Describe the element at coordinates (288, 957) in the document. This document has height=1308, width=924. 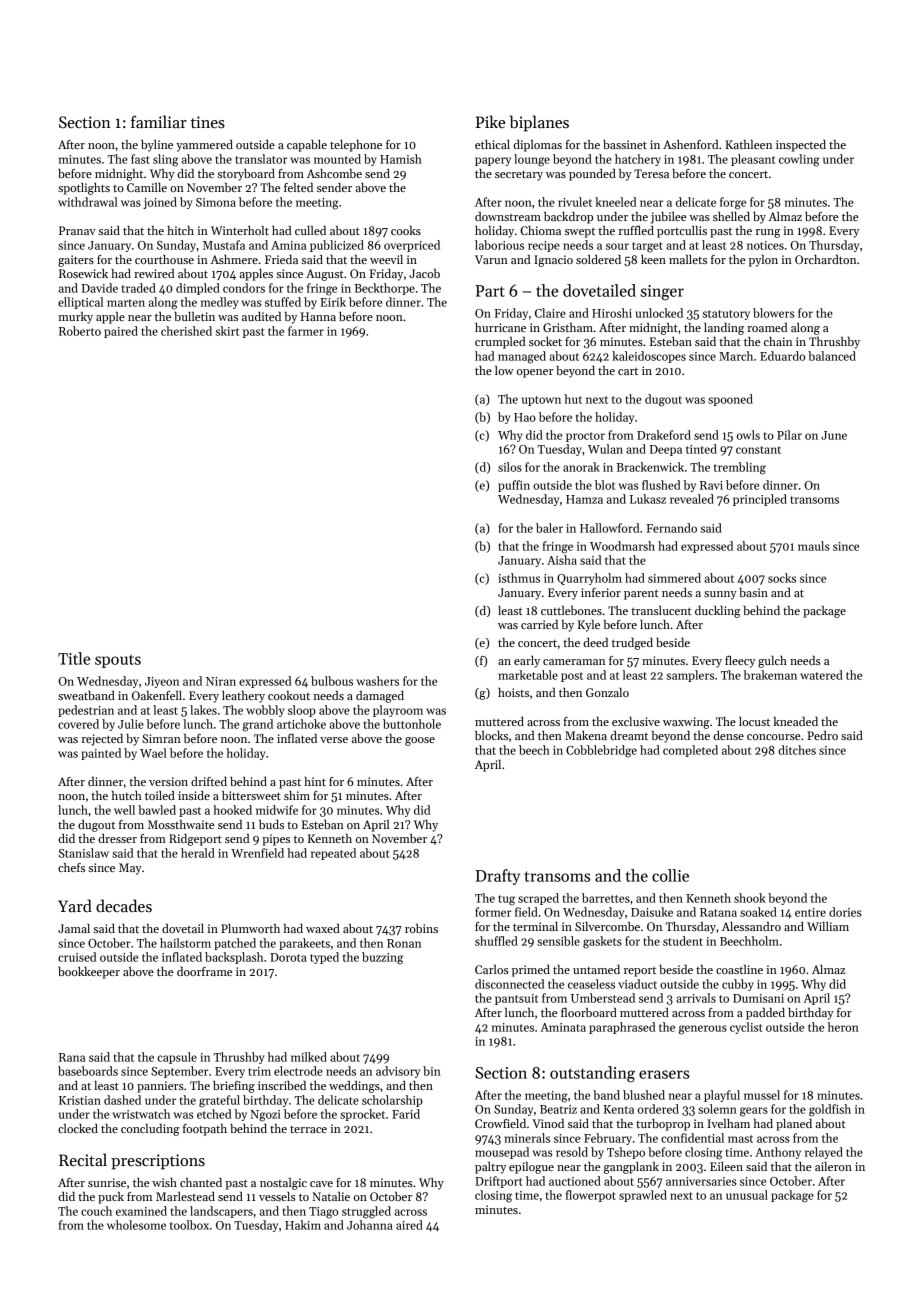
I see `Dorota` at that location.
